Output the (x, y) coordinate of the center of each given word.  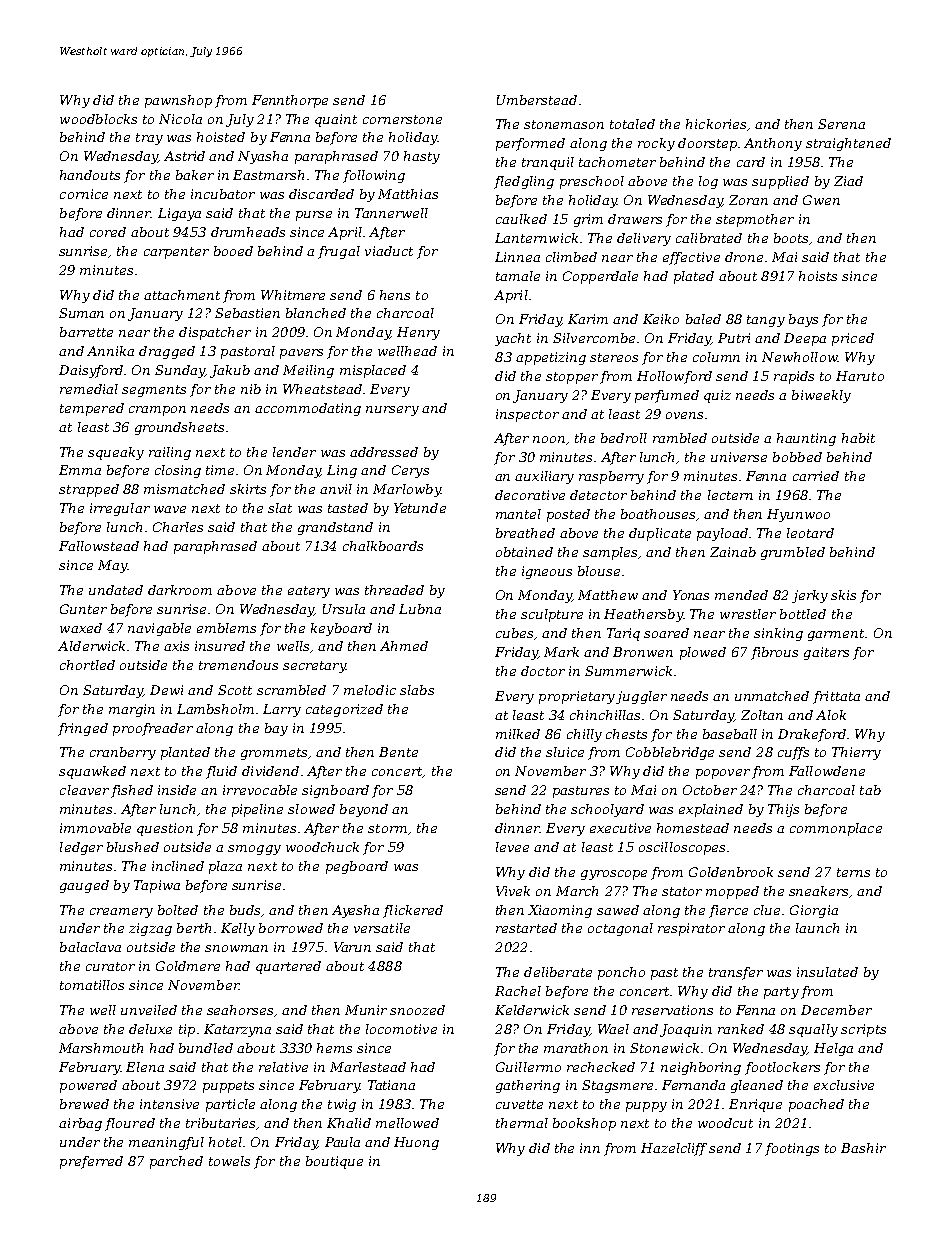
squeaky (116, 453)
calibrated (709, 238)
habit (858, 438)
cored (108, 232)
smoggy (254, 850)
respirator (691, 929)
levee (512, 847)
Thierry (856, 753)
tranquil (548, 163)
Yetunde (420, 508)
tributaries (220, 1123)
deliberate (558, 972)
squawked (92, 772)
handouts (90, 175)
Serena (841, 124)
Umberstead (537, 100)
